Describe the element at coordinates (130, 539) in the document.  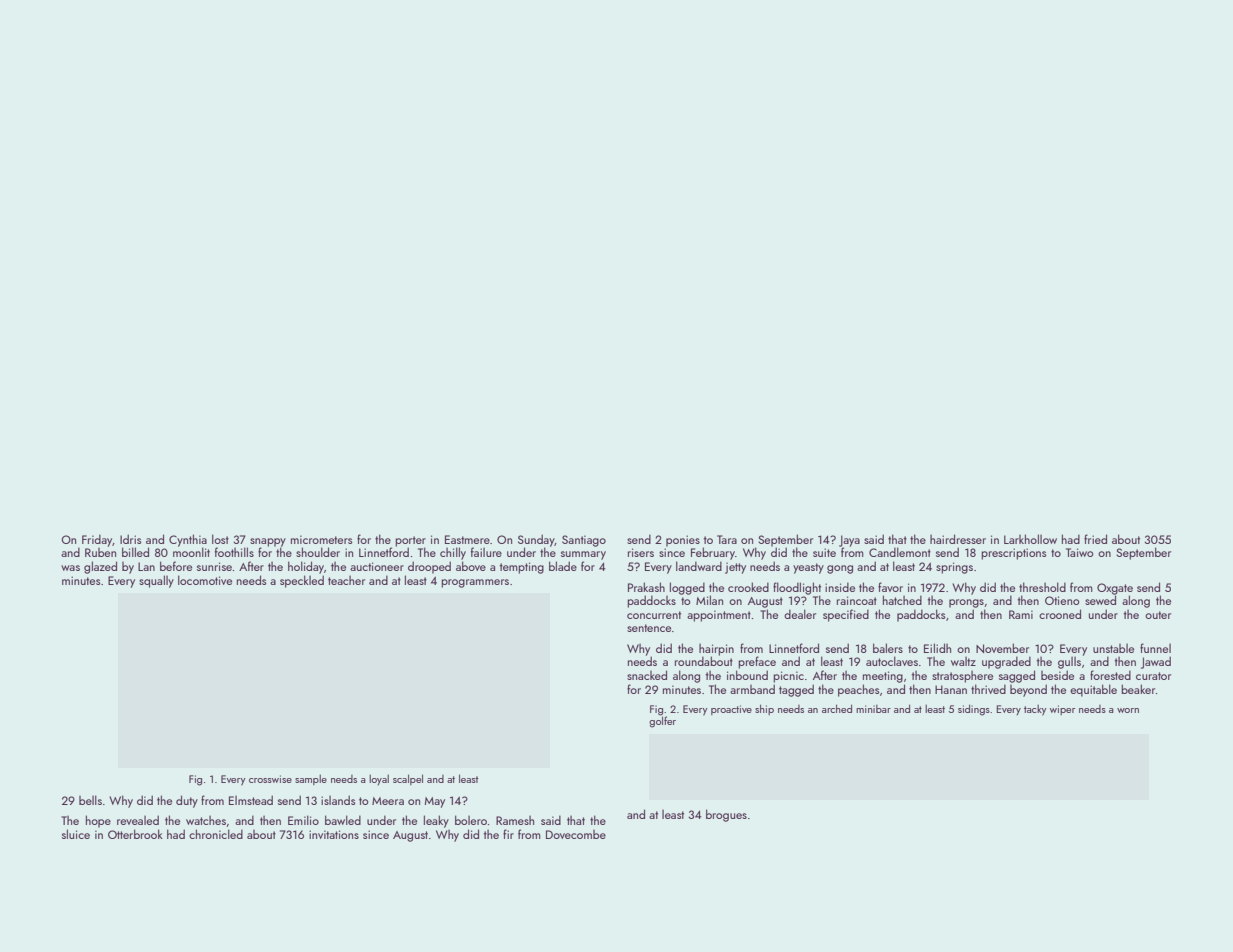
I see `Idris` at that location.
